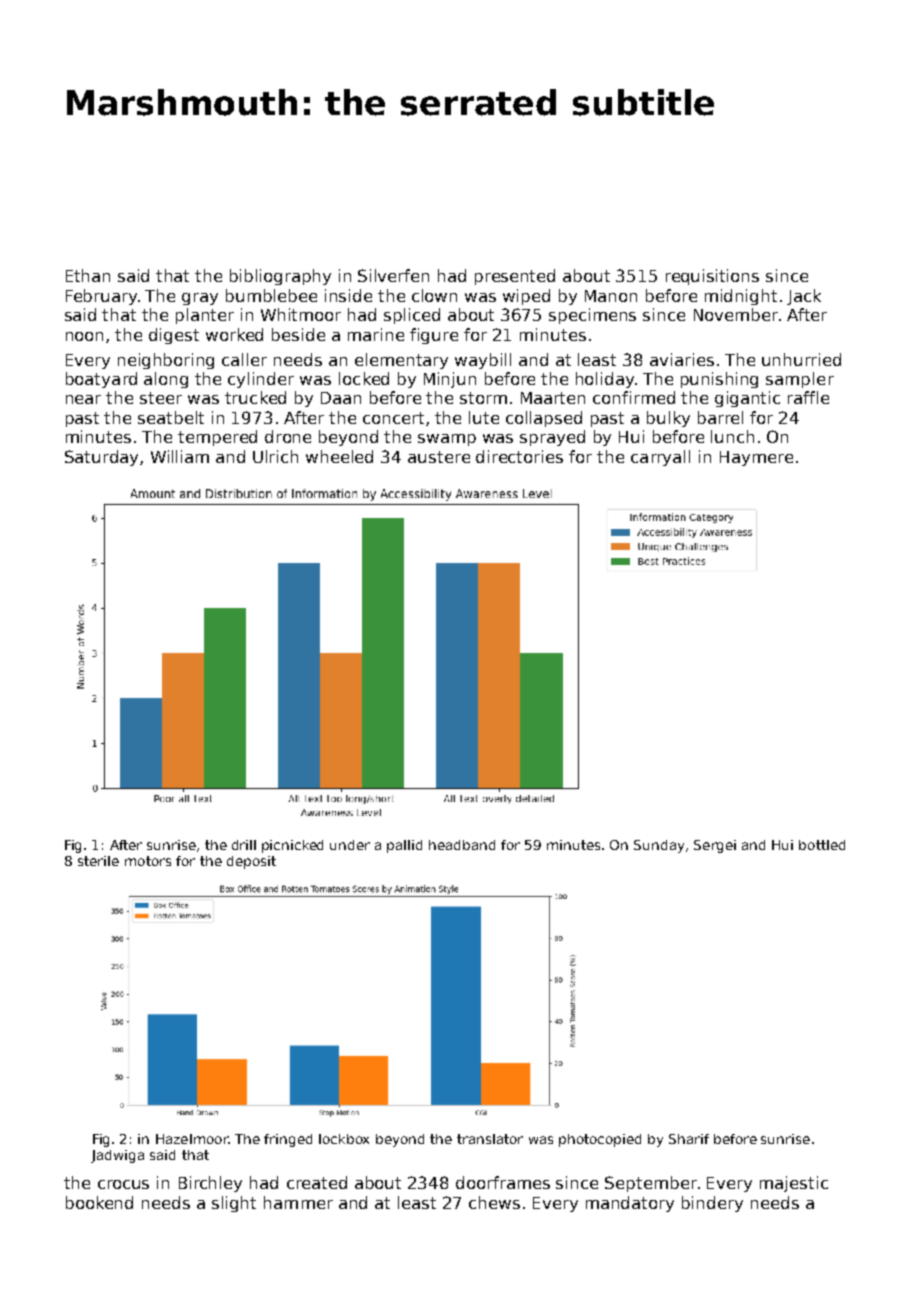 The width and height of the screenshot is (924, 1314). Describe the element at coordinates (148, 861) in the screenshot. I see `motors` at that location.
